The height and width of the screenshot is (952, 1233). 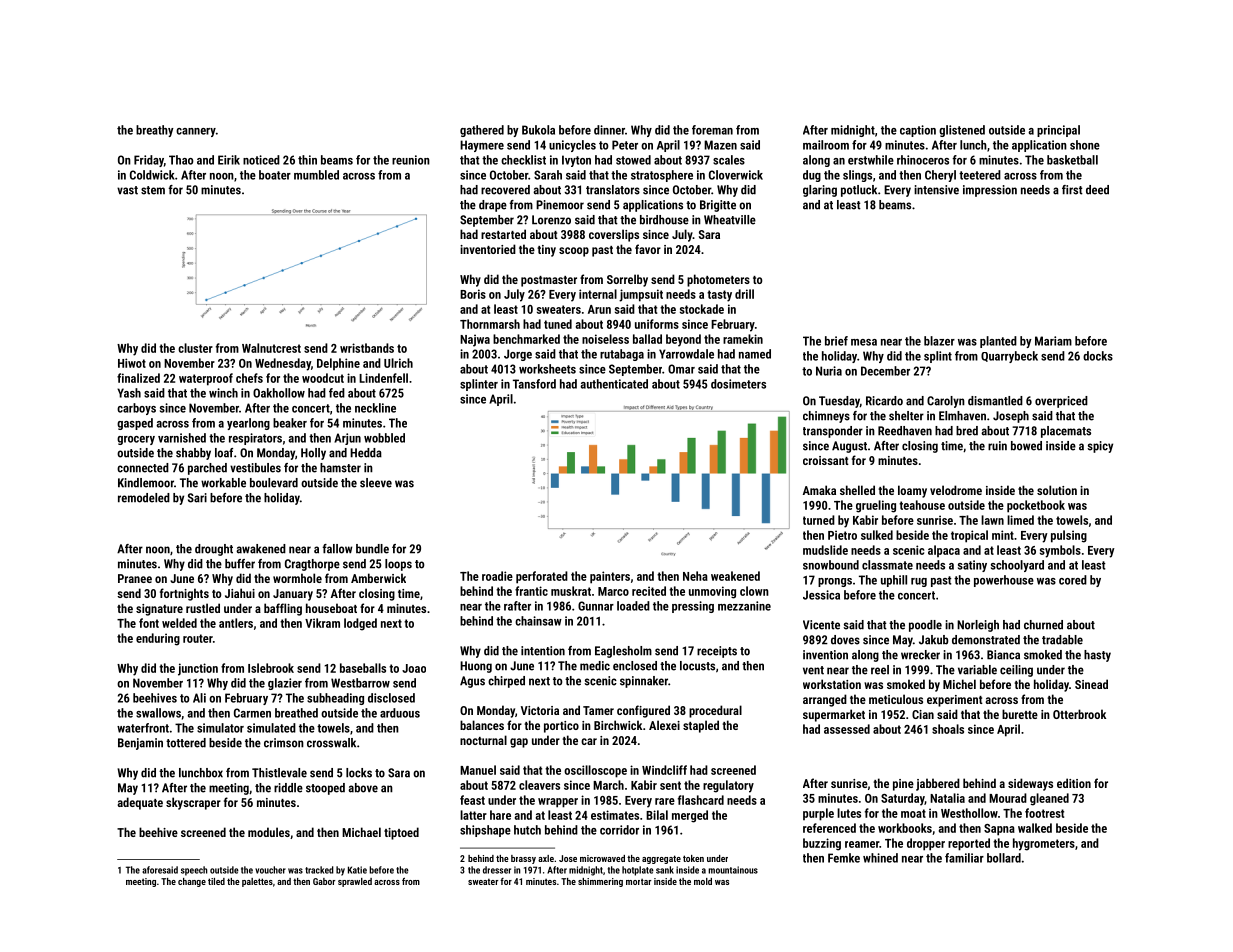 What do you see at coordinates (360, 624) in the screenshot?
I see `lodged` at bounding box center [360, 624].
